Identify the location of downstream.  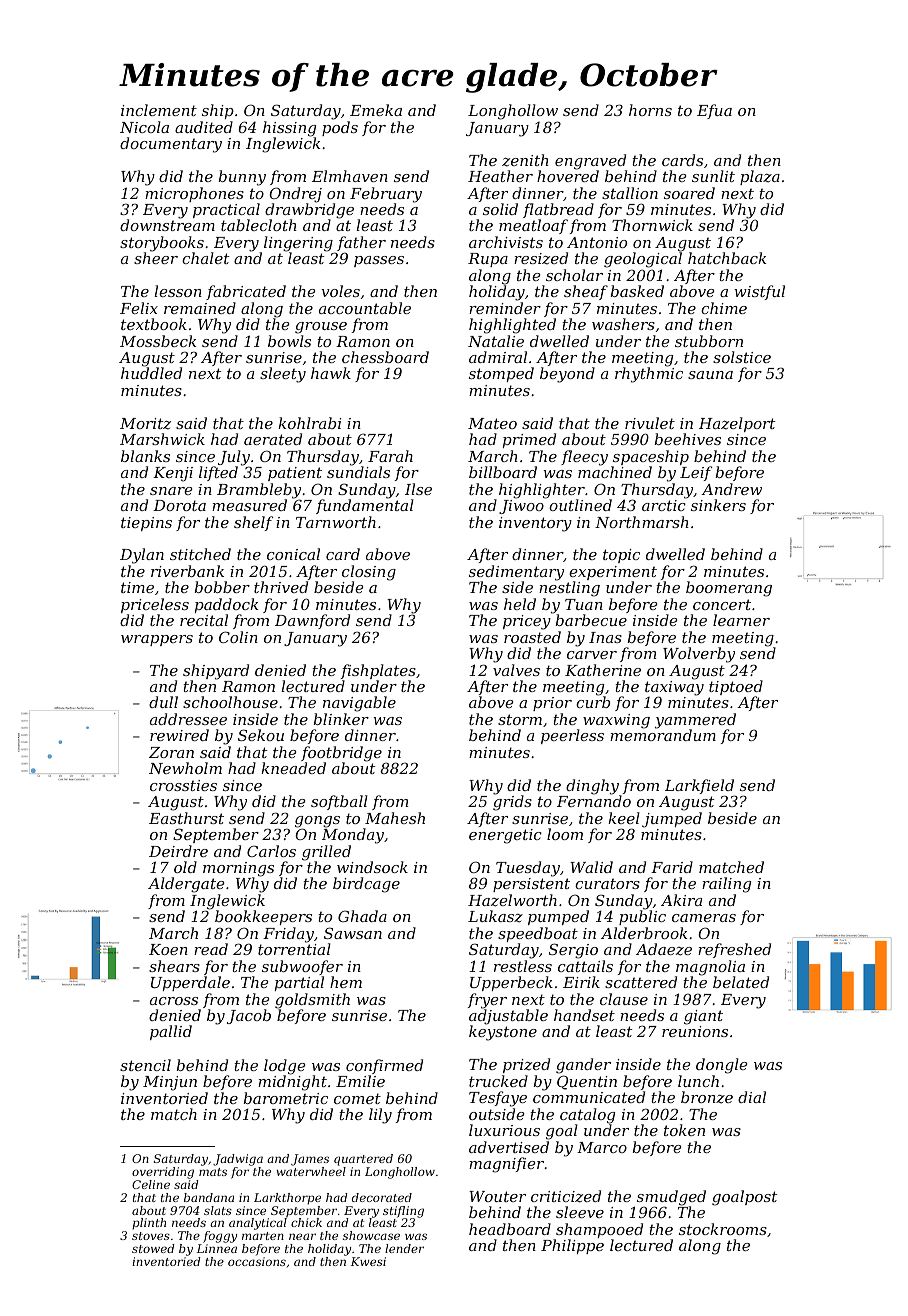
(167, 225).
